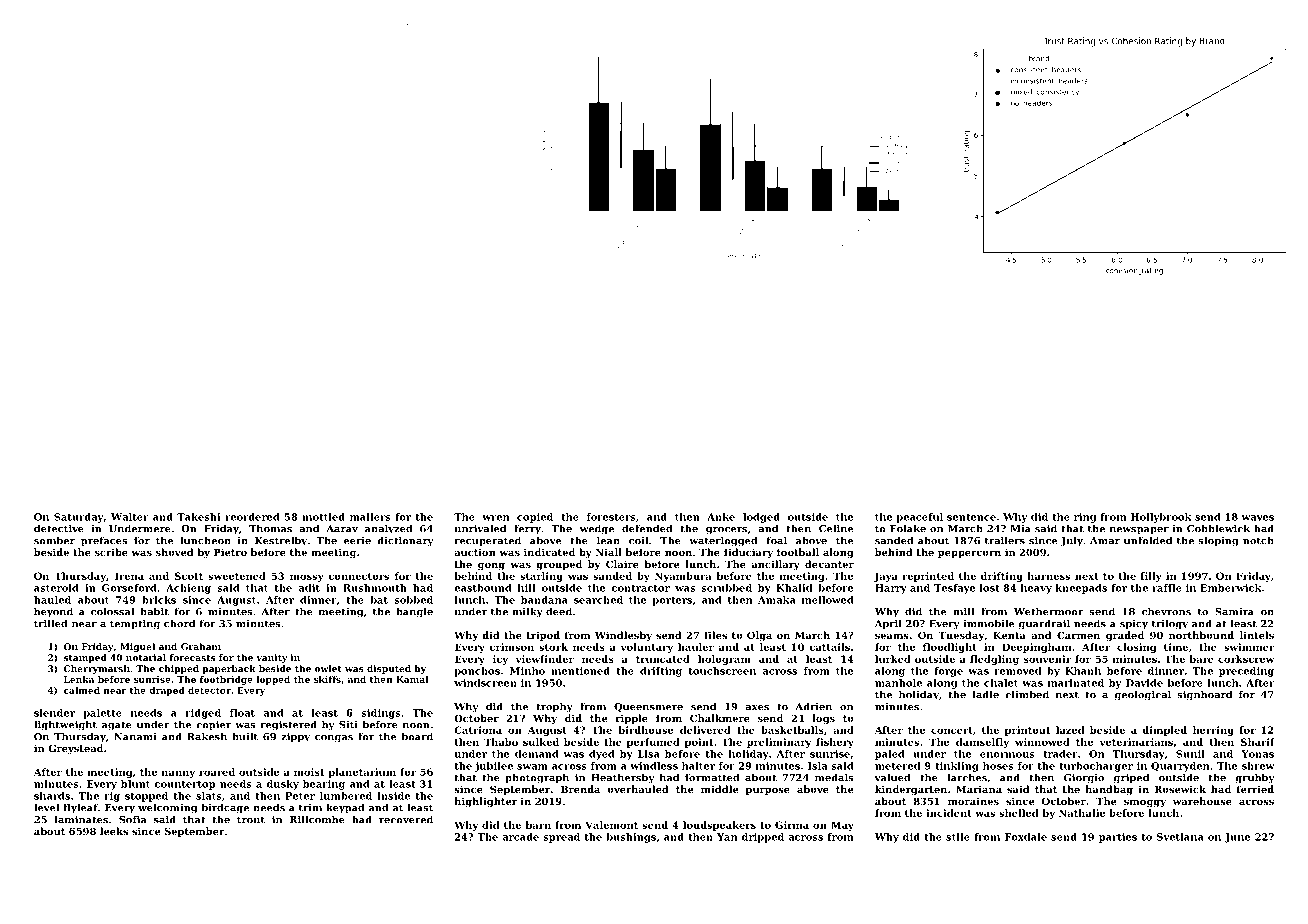  Describe the element at coordinates (611, 825) in the document. I see `Valemont` at that location.
